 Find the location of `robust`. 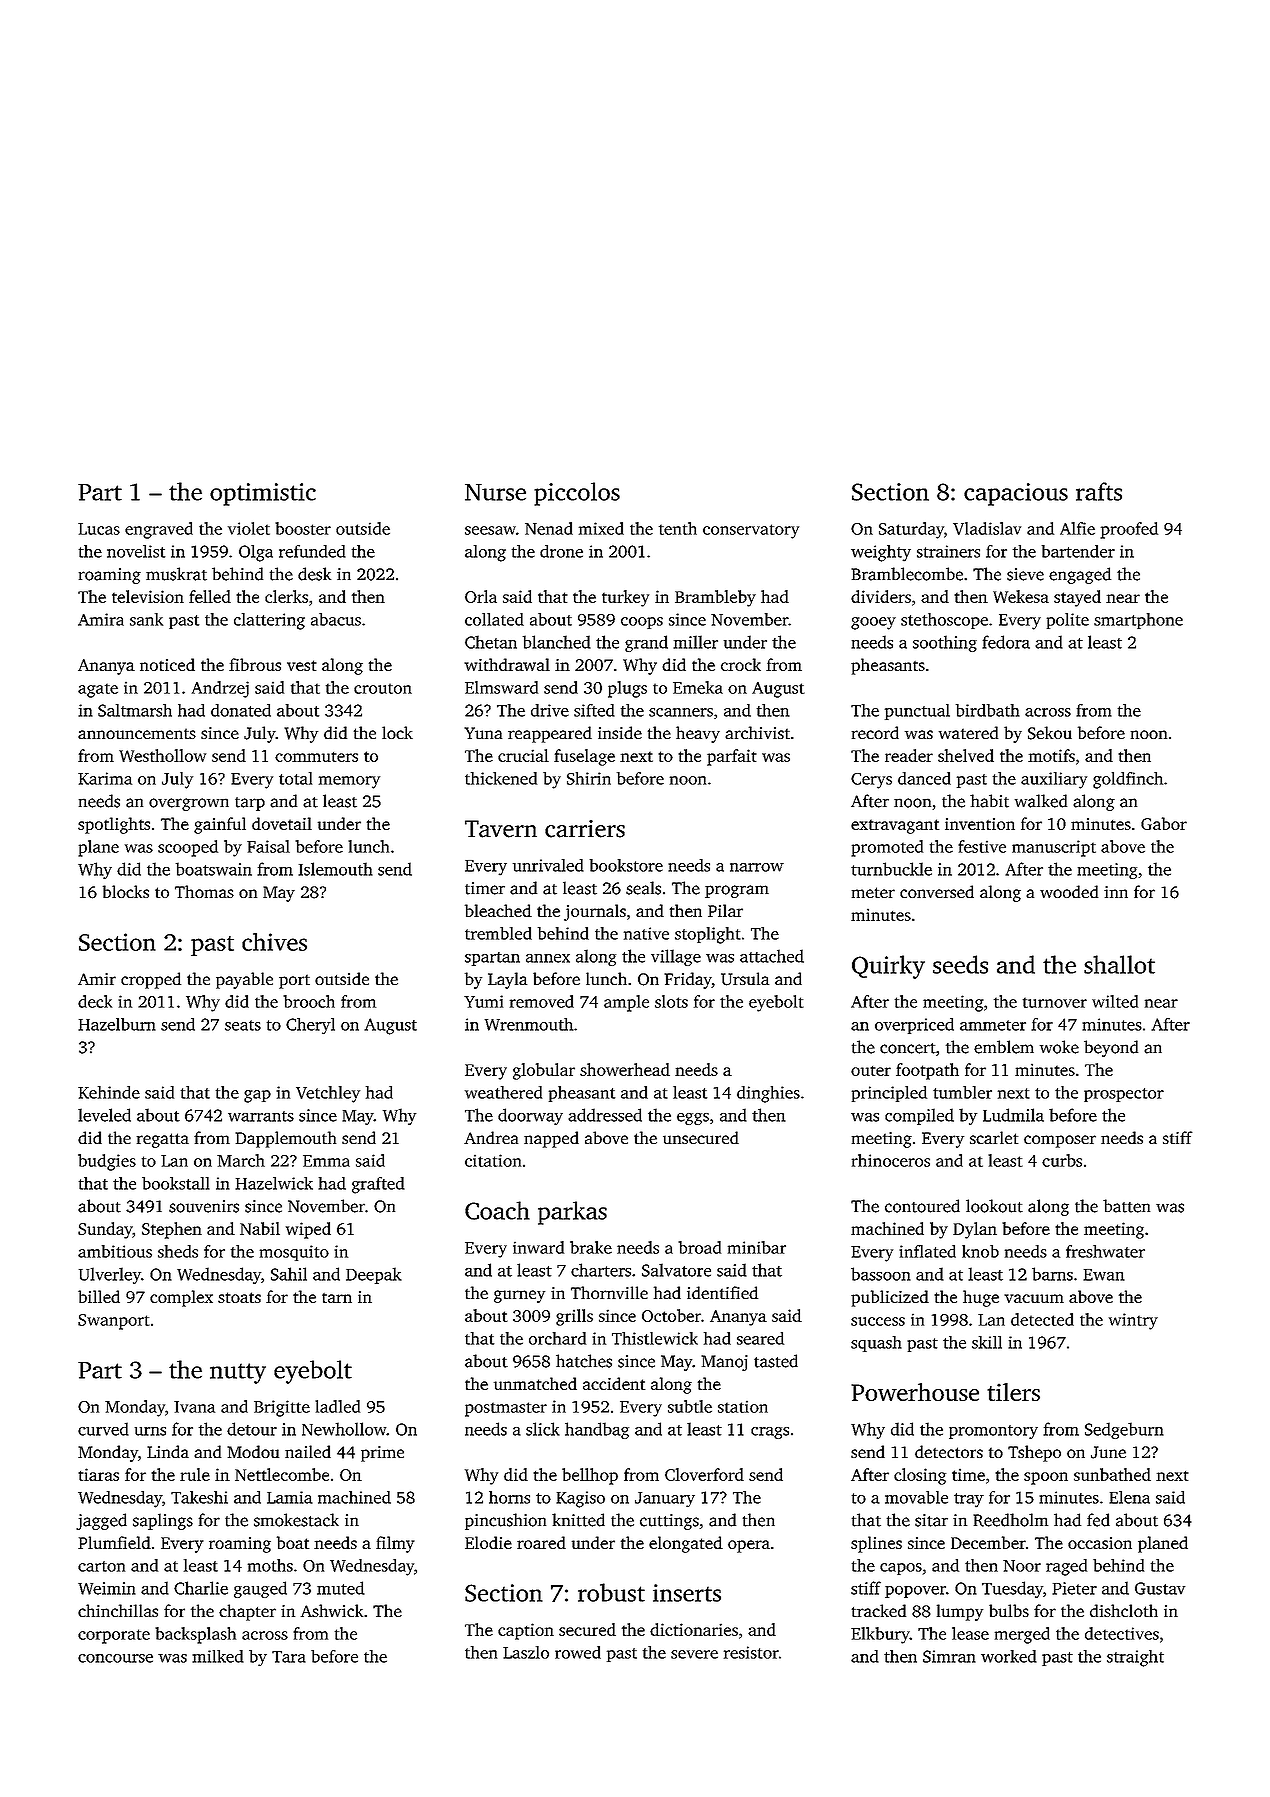

robust is located at coordinates (611, 1592).
